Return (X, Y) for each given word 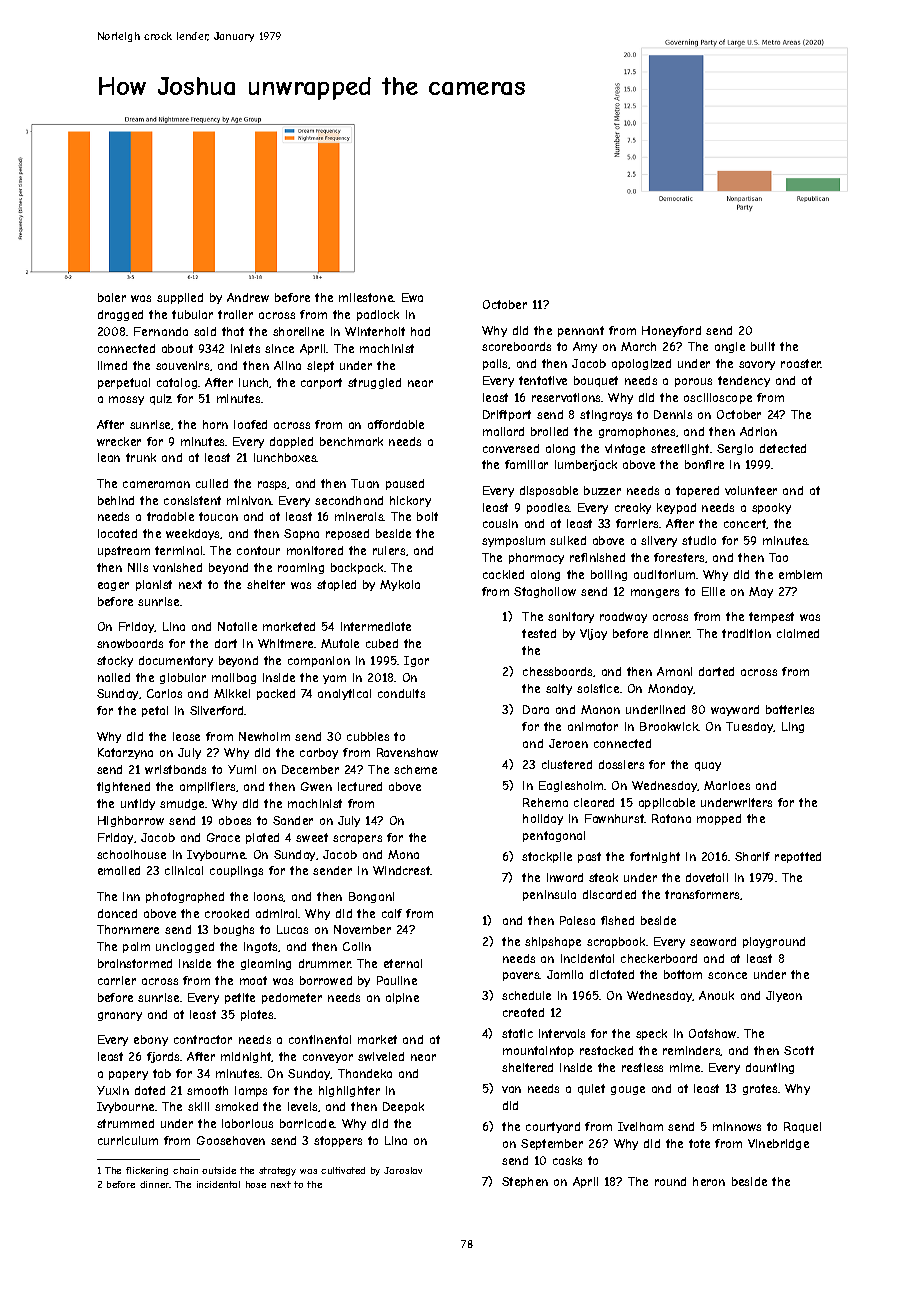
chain (185, 1170)
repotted (798, 857)
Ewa (412, 297)
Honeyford (671, 331)
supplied (180, 298)
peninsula (549, 895)
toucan (218, 516)
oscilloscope (718, 398)
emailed (119, 870)
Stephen (525, 1182)
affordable (396, 424)
